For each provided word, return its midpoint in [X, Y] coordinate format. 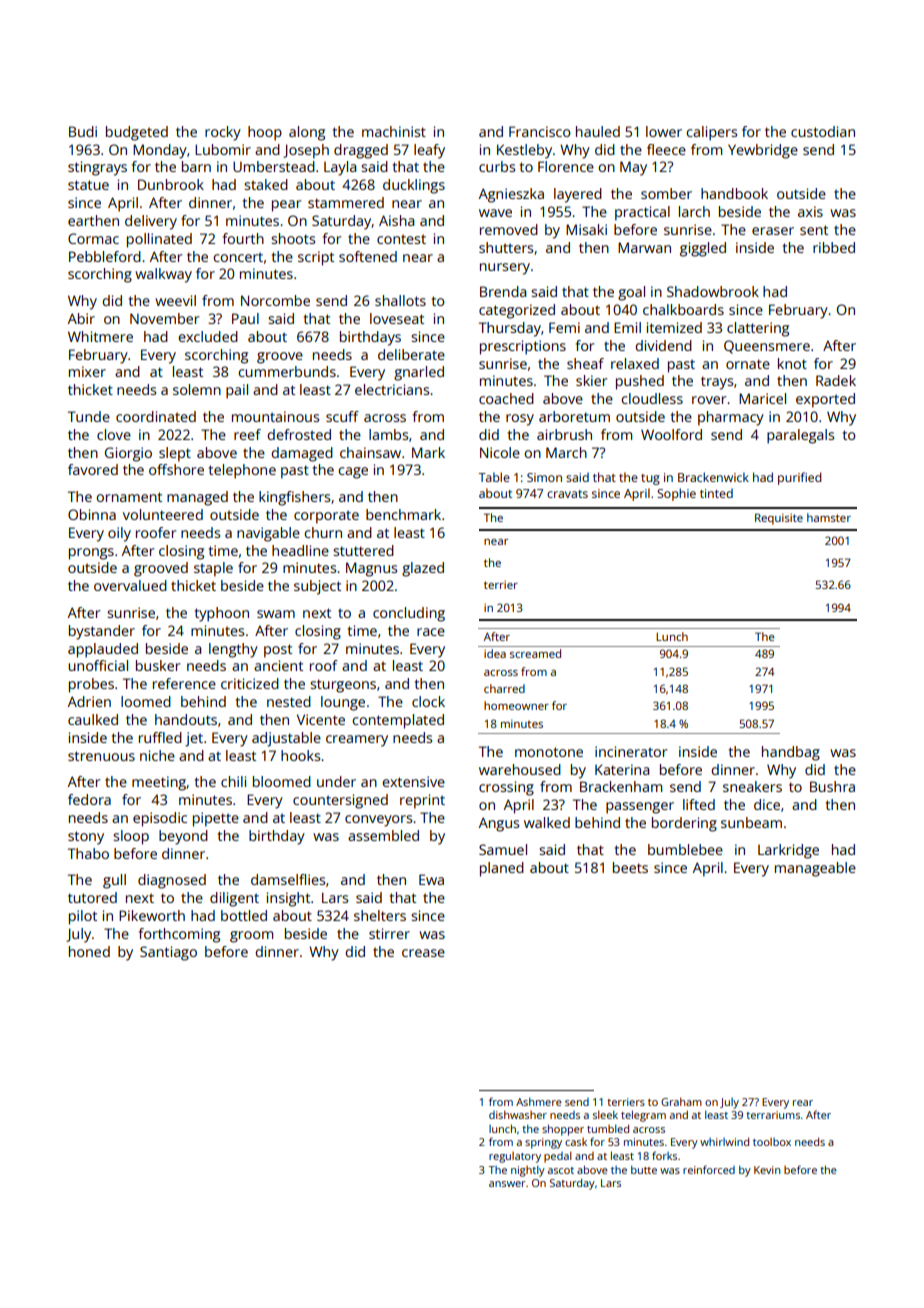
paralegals [800, 436]
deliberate [411, 354]
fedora [89, 799]
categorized [517, 311]
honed [89, 951]
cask [576, 1142]
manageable [815, 869]
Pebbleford [105, 256]
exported [825, 400]
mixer [87, 371]
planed [502, 869]
